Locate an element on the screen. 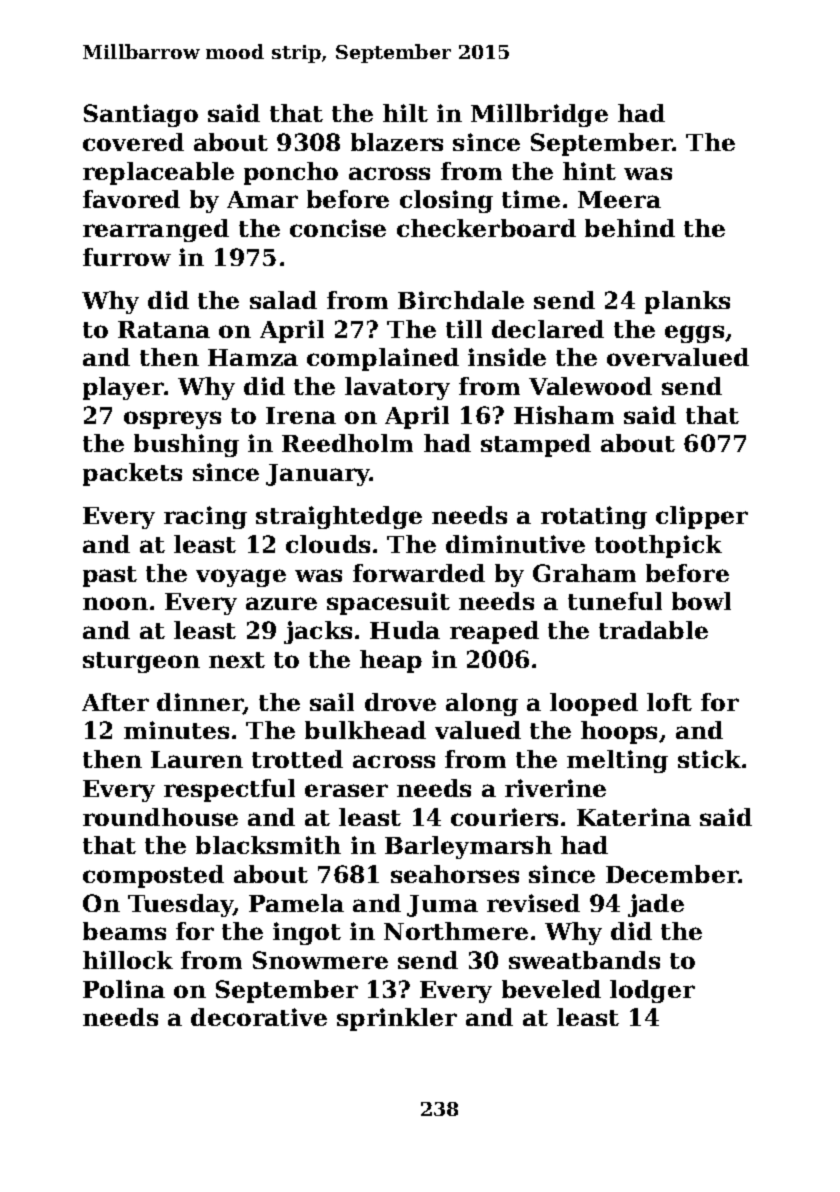  toothpick is located at coordinates (658, 546).
